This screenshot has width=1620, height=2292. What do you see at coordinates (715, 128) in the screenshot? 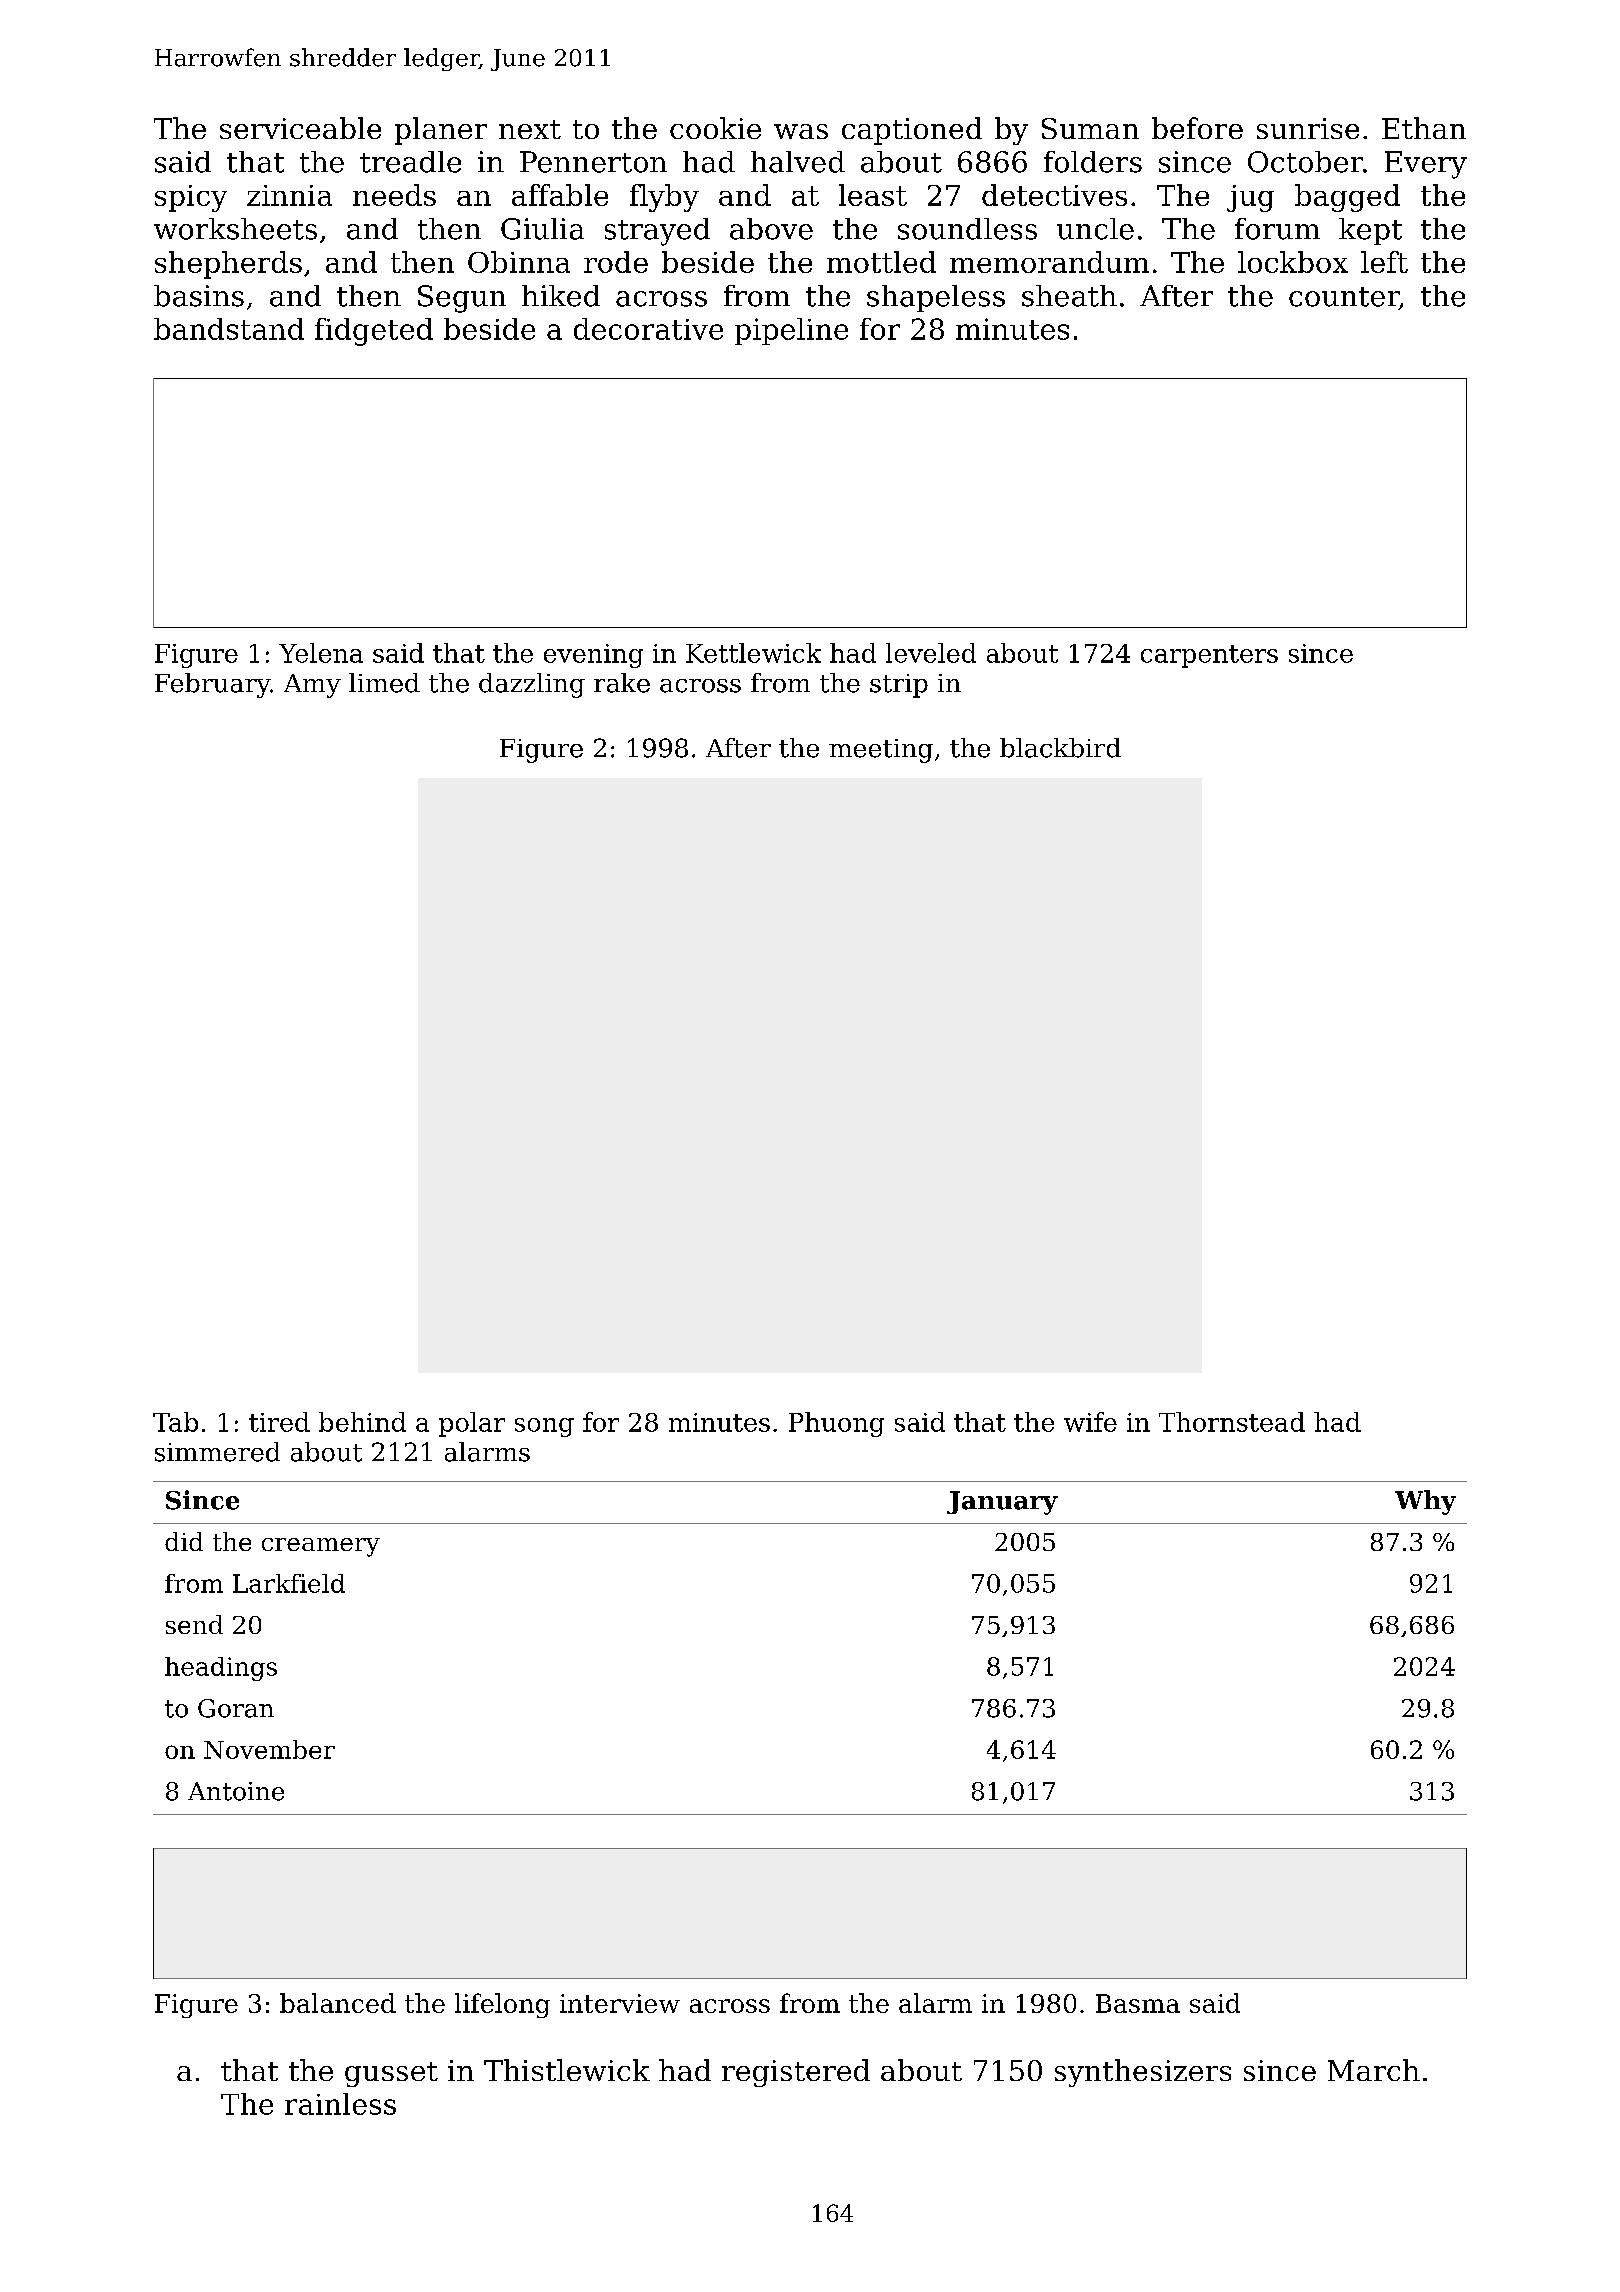
I see `cookie` at bounding box center [715, 128].
